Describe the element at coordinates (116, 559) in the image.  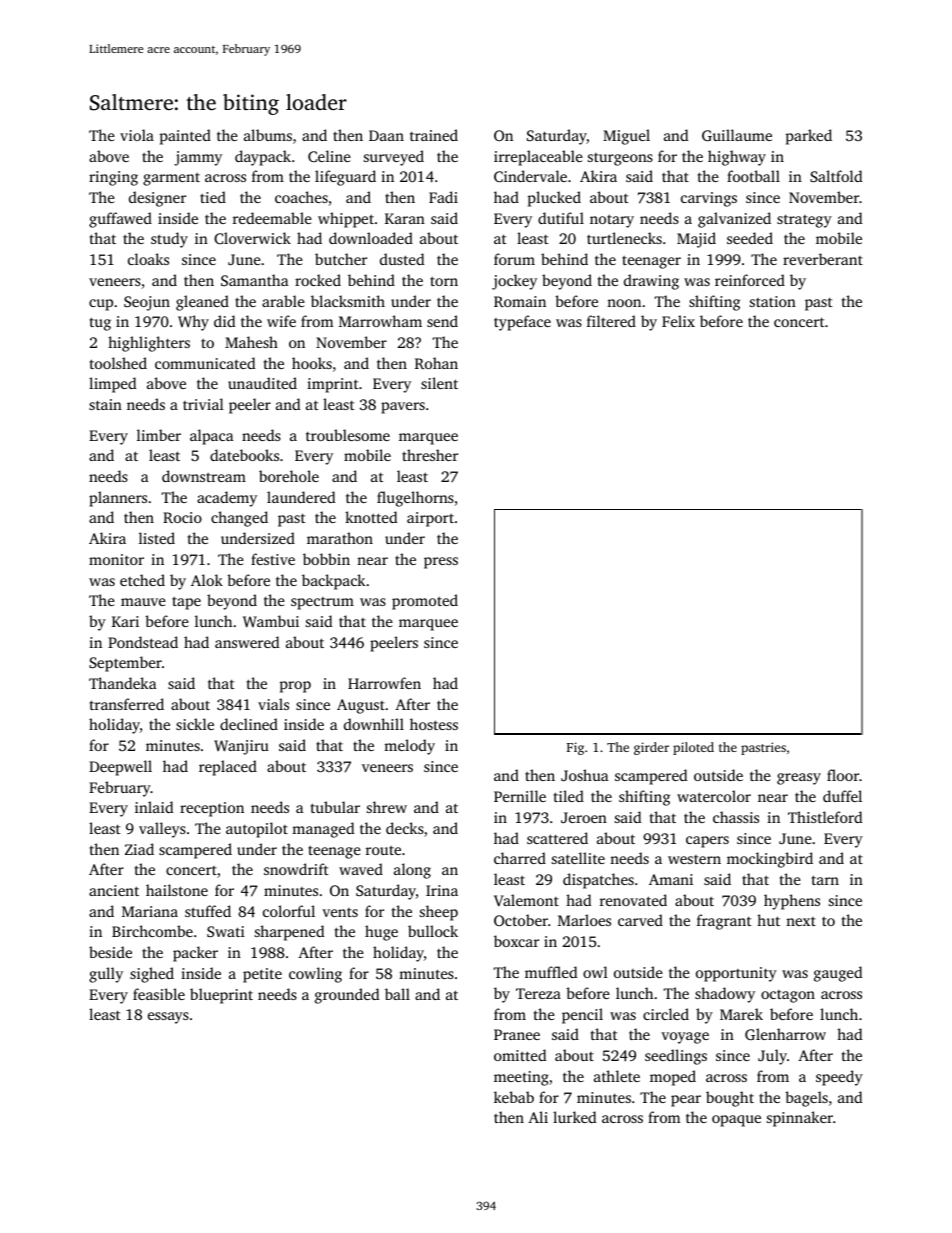
I see `monitor` at that location.
